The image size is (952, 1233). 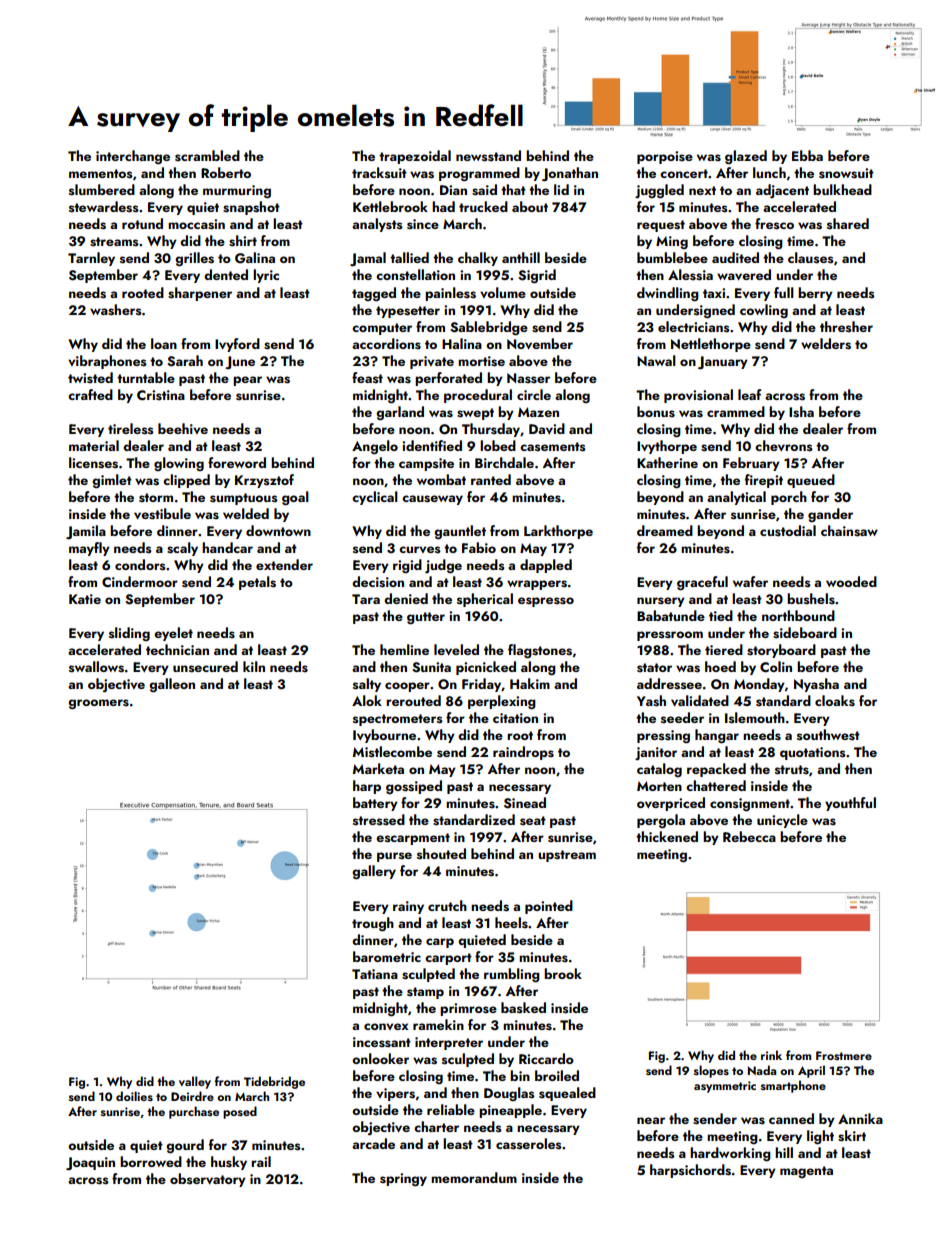 I want to click on trapezoidal, so click(x=415, y=157).
